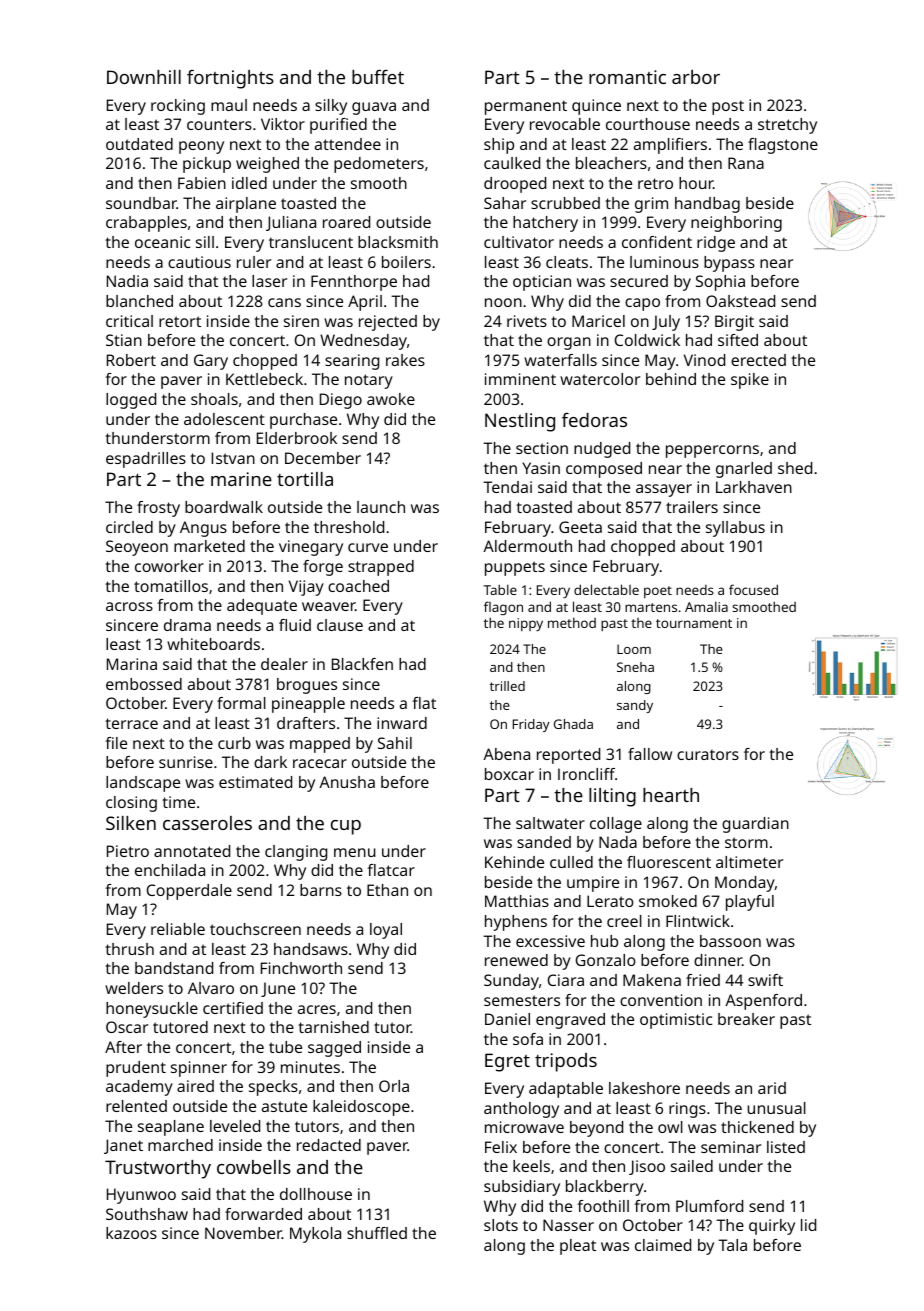  What do you see at coordinates (349, 527) in the screenshot?
I see `threshold` at bounding box center [349, 527].
